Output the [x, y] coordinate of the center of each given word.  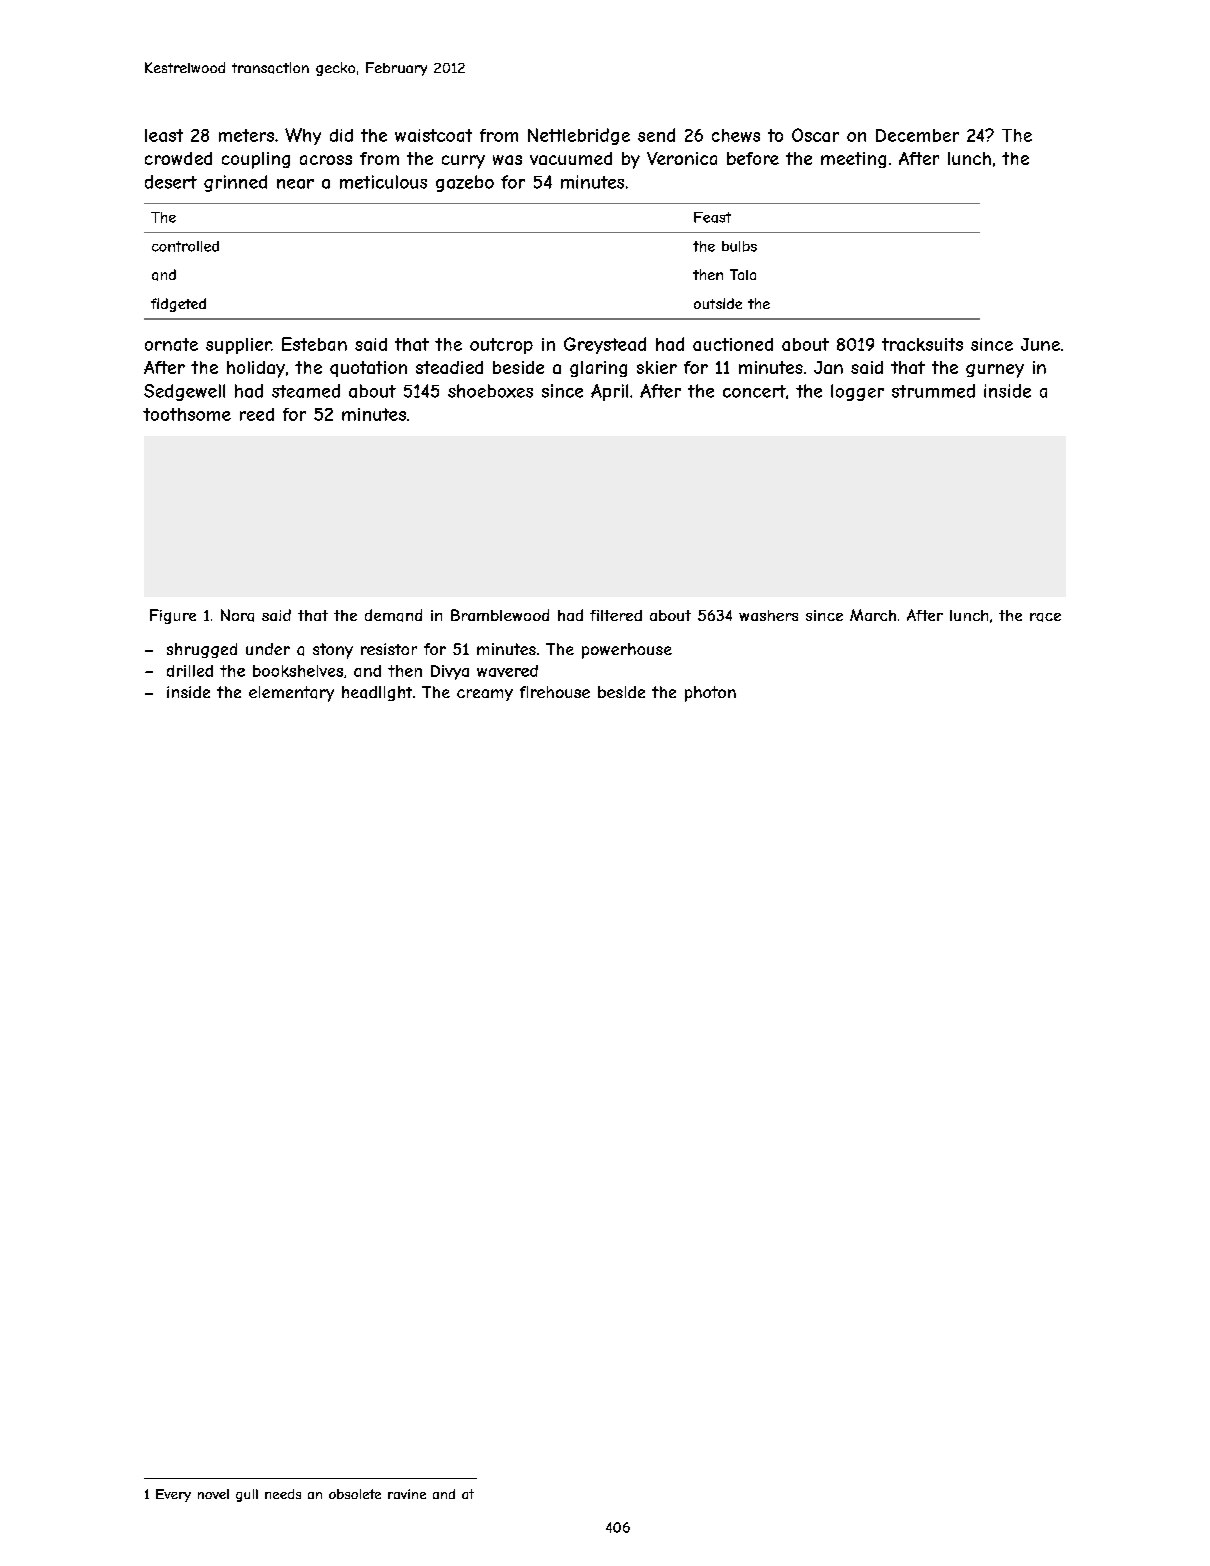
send [656, 135]
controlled [185, 246]
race [1045, 617]
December [917, 135]
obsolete [355, 1494]
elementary [291, 694]
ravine [407, 1494]
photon [710, 694]
